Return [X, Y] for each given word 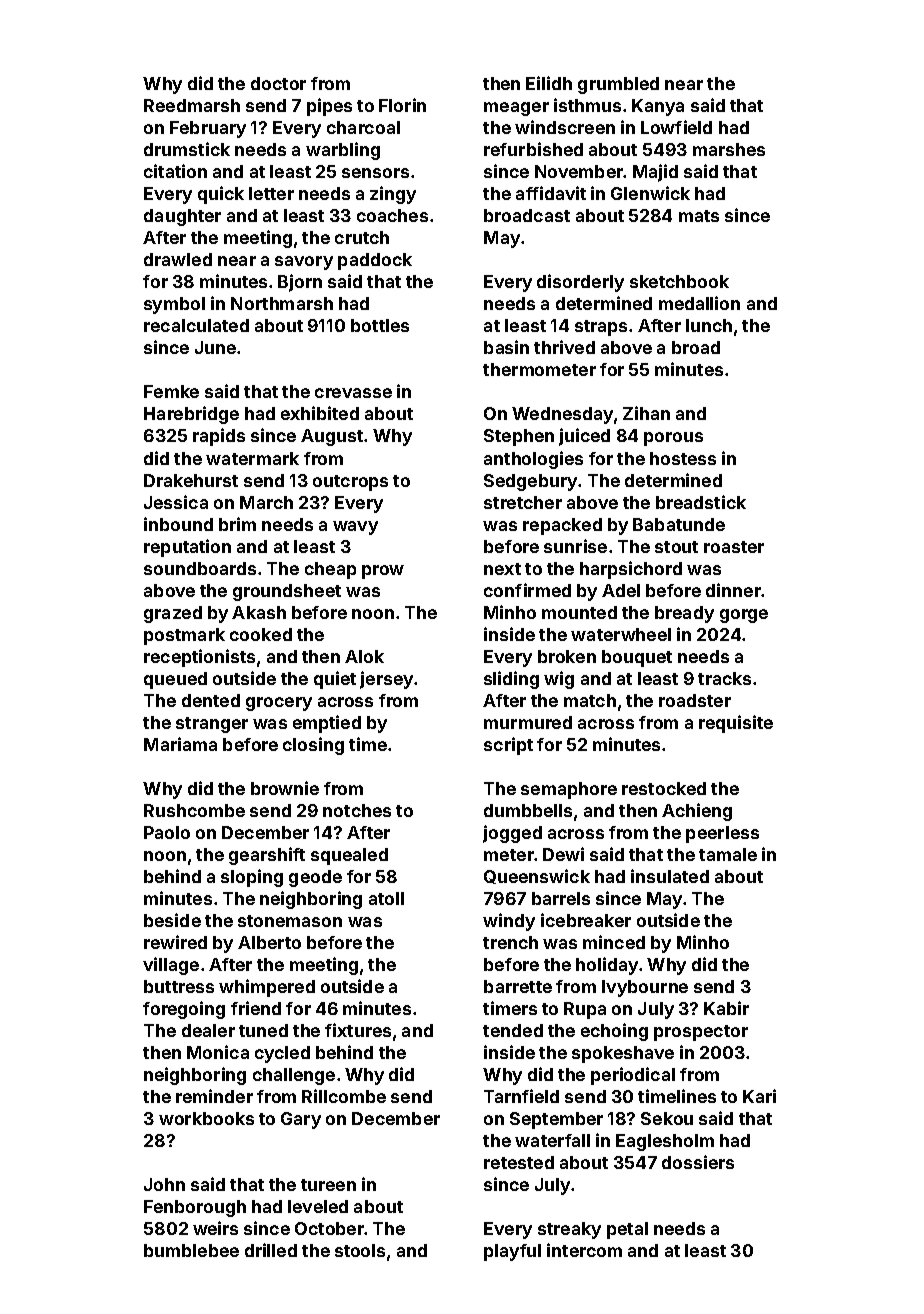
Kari [759, 1096]
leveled [318, 1206]
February [208, 129]
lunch [709, 325]
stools [360, 1250]
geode [315, 878]
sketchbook [679, 281]
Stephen [519, 437]
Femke [171, 391]
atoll [386, 898]
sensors [375, 173]
